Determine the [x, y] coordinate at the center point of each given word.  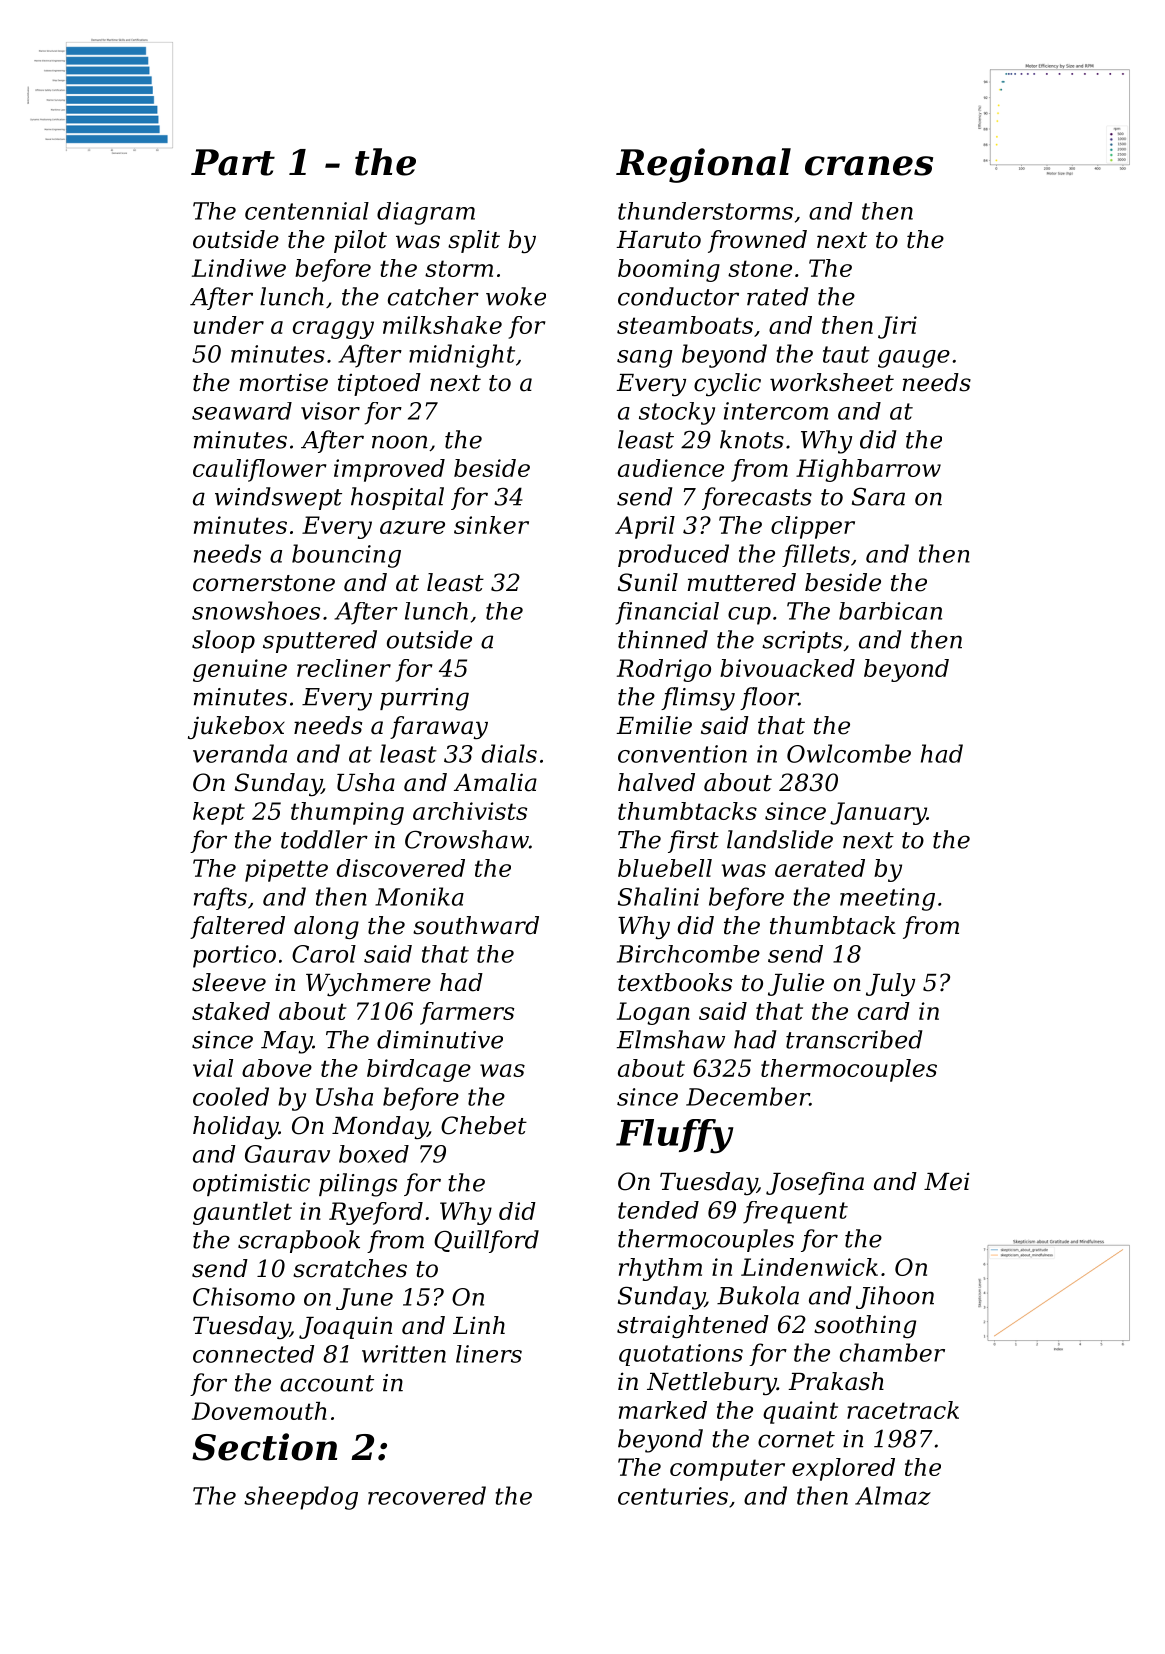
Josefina [815, 1183]
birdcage [419, 1070]
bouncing [346, 556]
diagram [426, 213]
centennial [307, 211]
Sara [878, 496]
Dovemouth [259, 1411]
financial [667, 613]
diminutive [440, 1039]
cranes [869, 166]
